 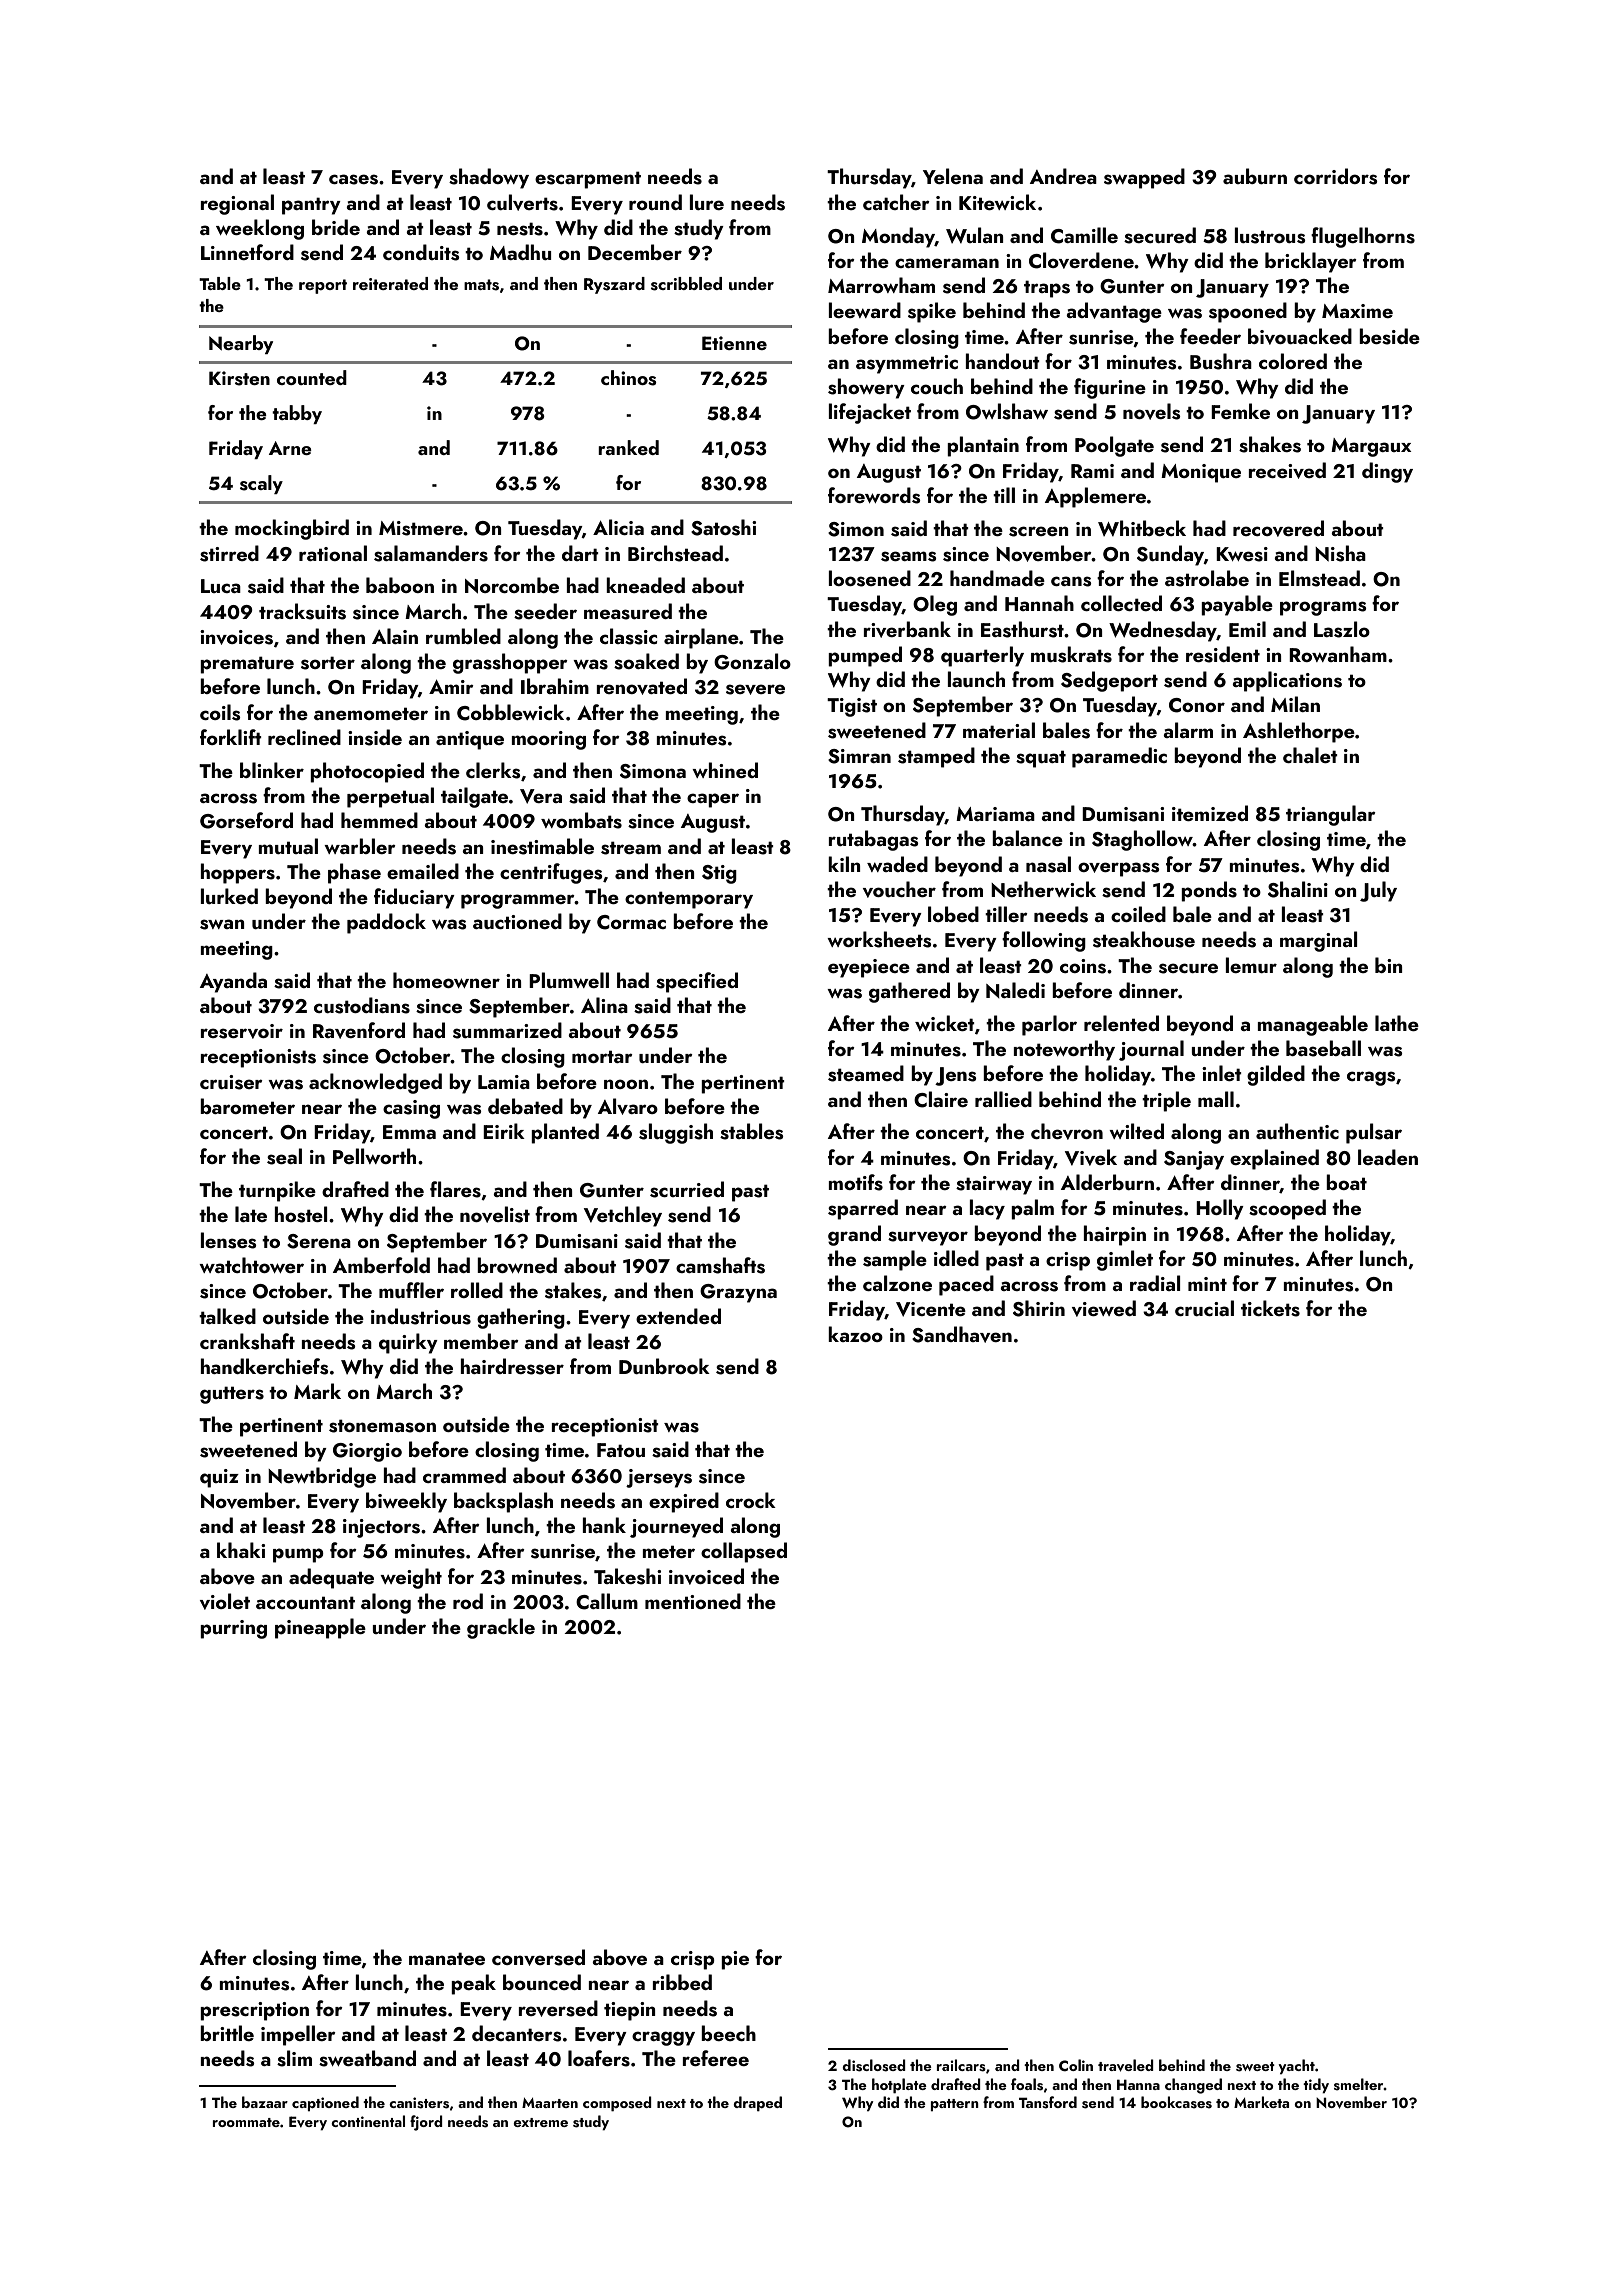 I want to click on smelter, so click(x=1359, y=2084).
